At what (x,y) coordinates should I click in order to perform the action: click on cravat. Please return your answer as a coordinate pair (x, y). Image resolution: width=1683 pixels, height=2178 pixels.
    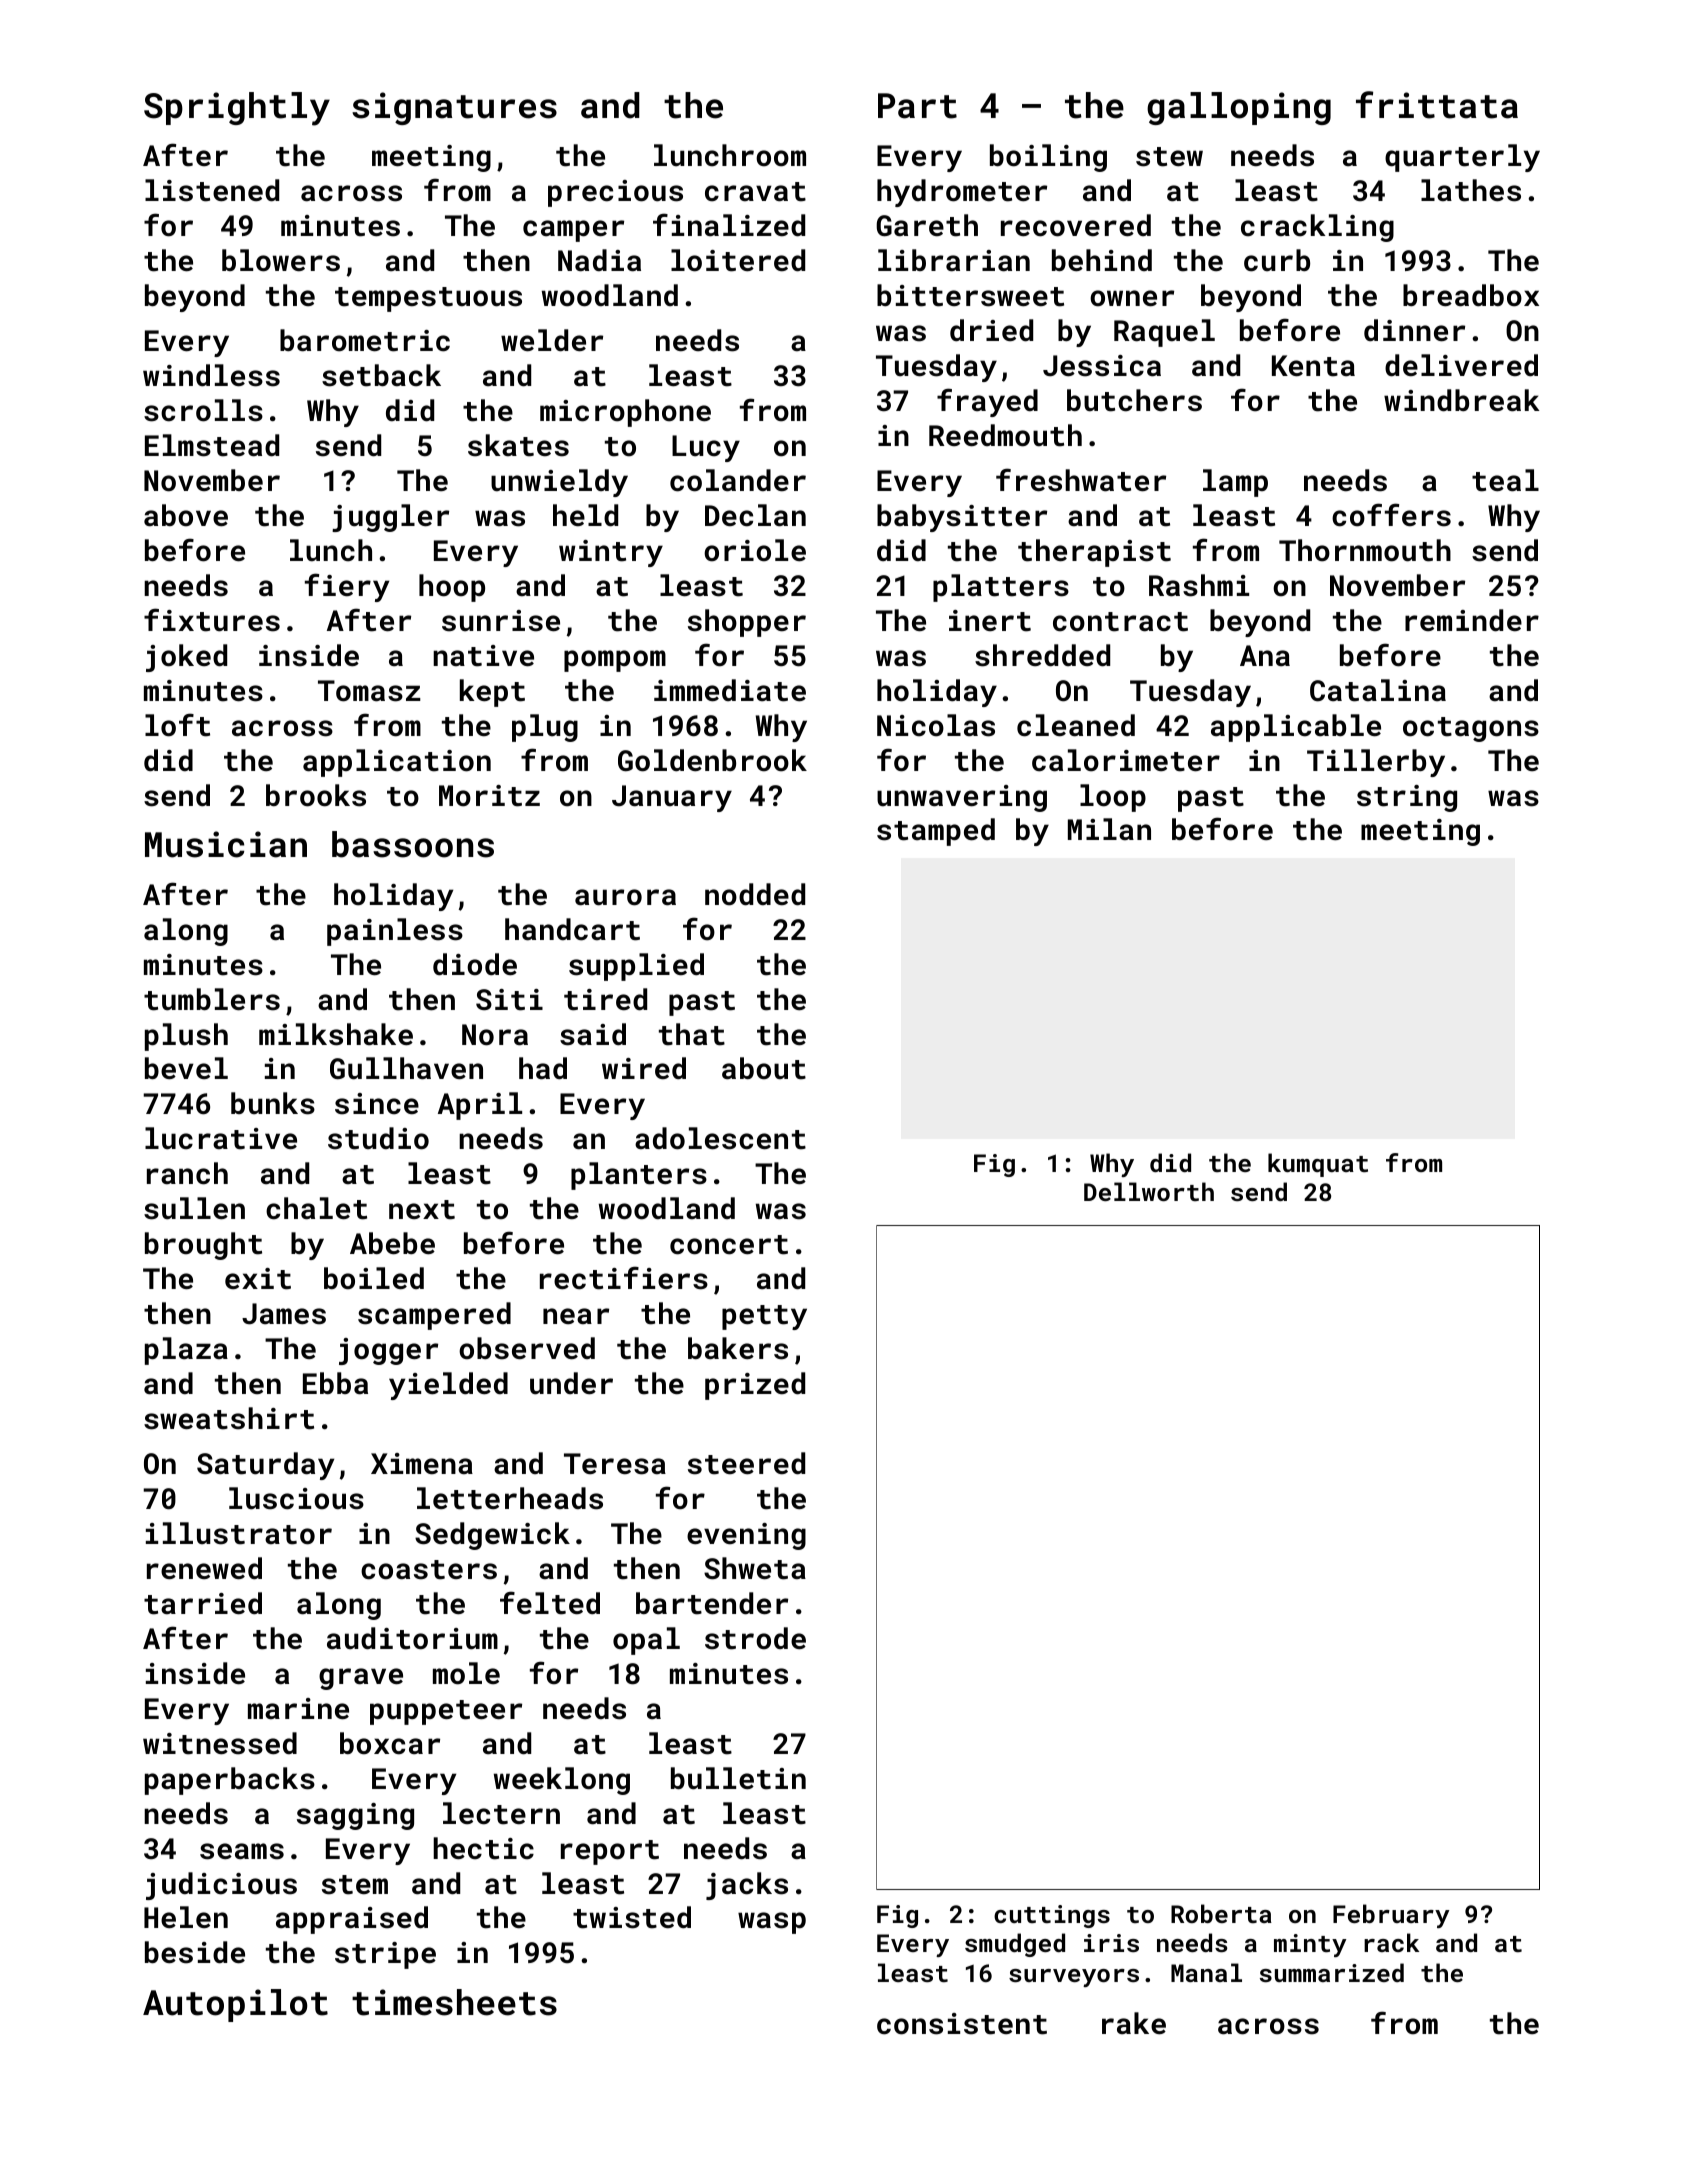
    Looking at the image, I should click on (755, 192).
